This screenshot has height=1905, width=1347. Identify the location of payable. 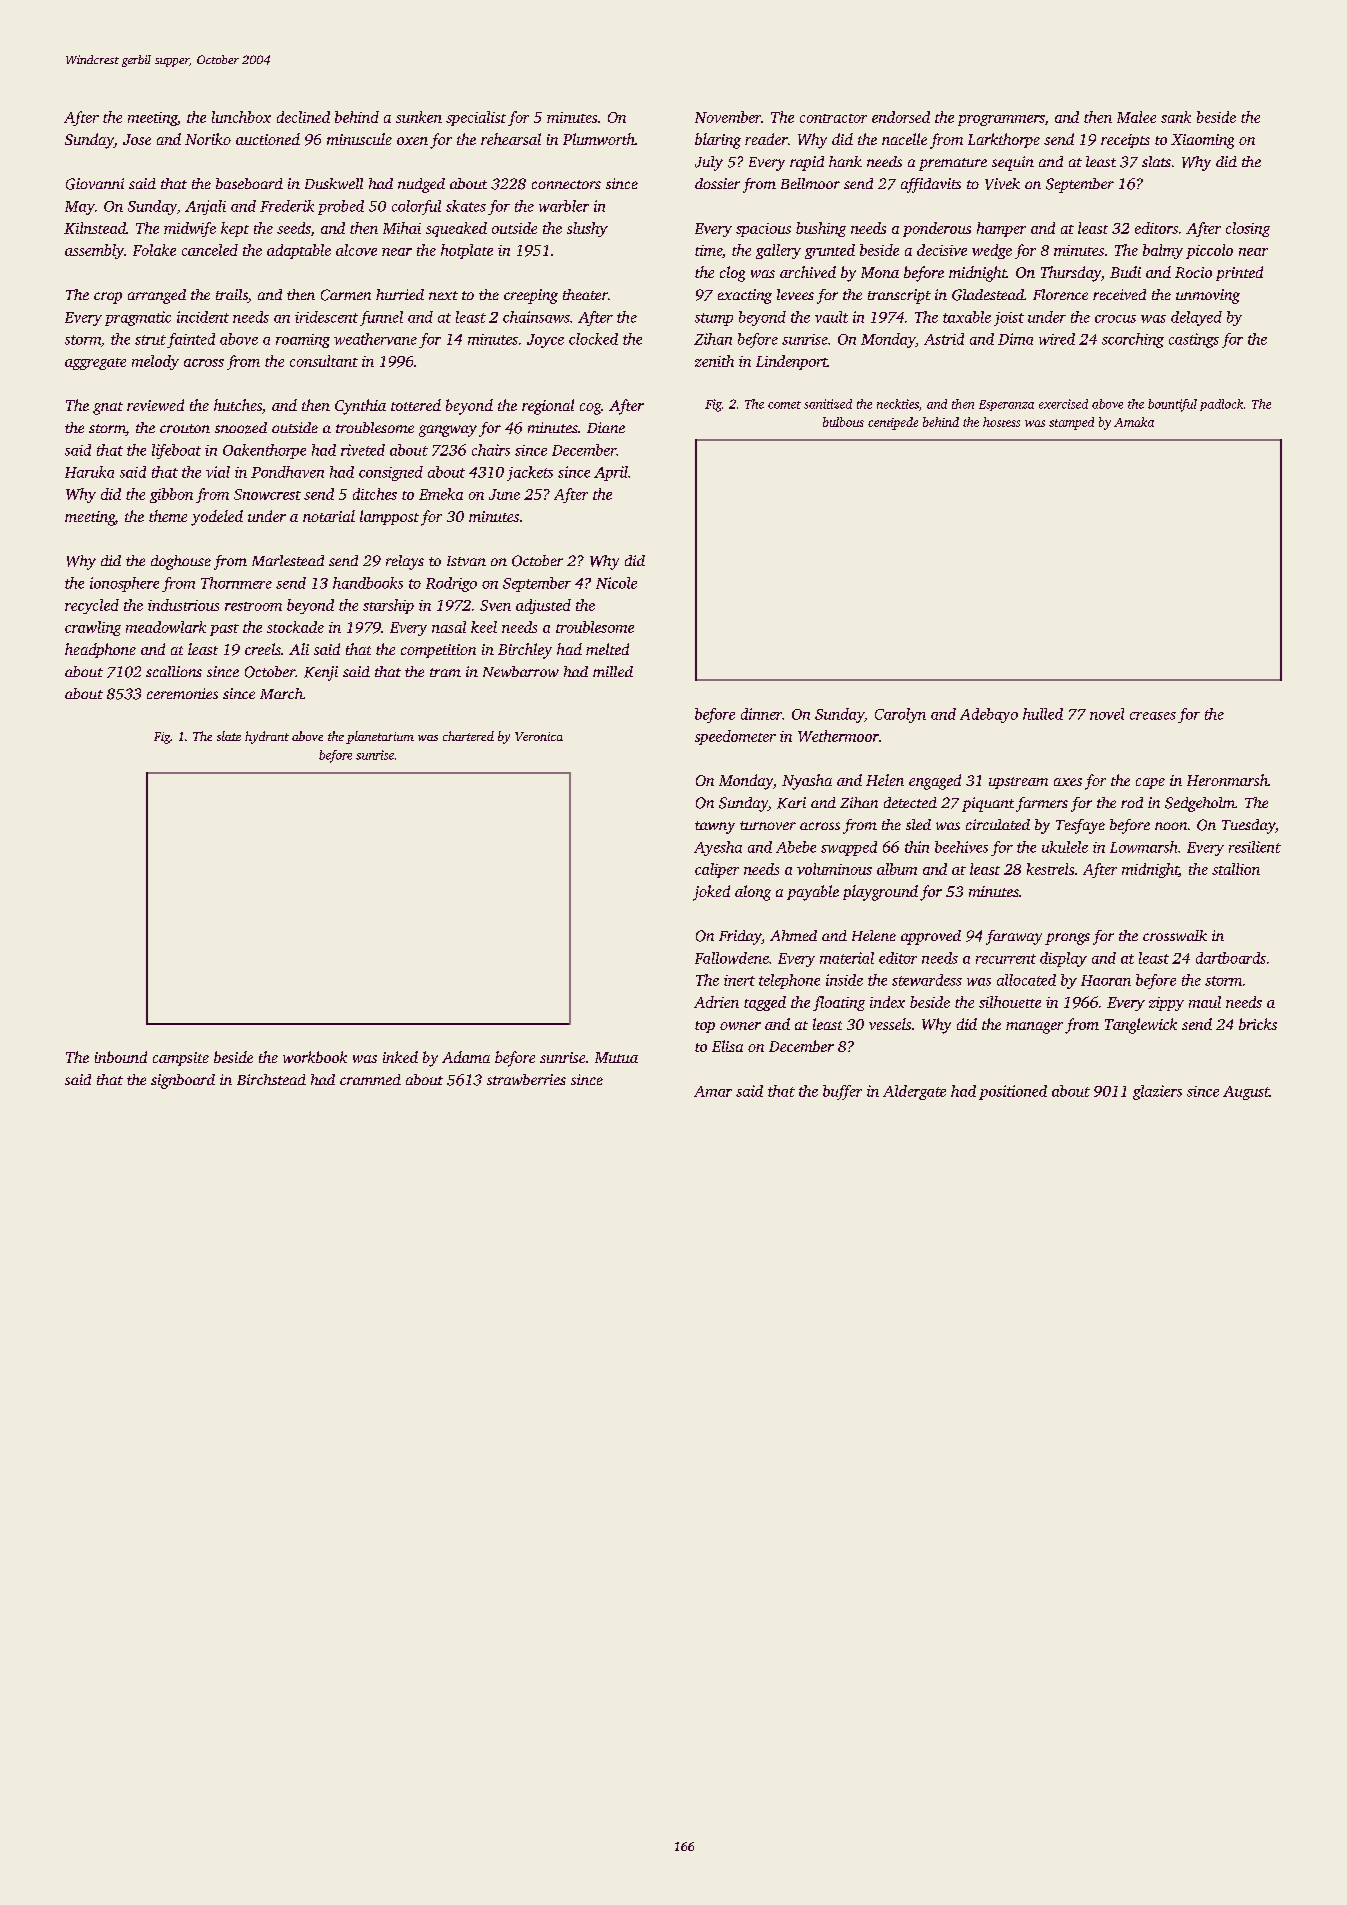
(813, 893).
